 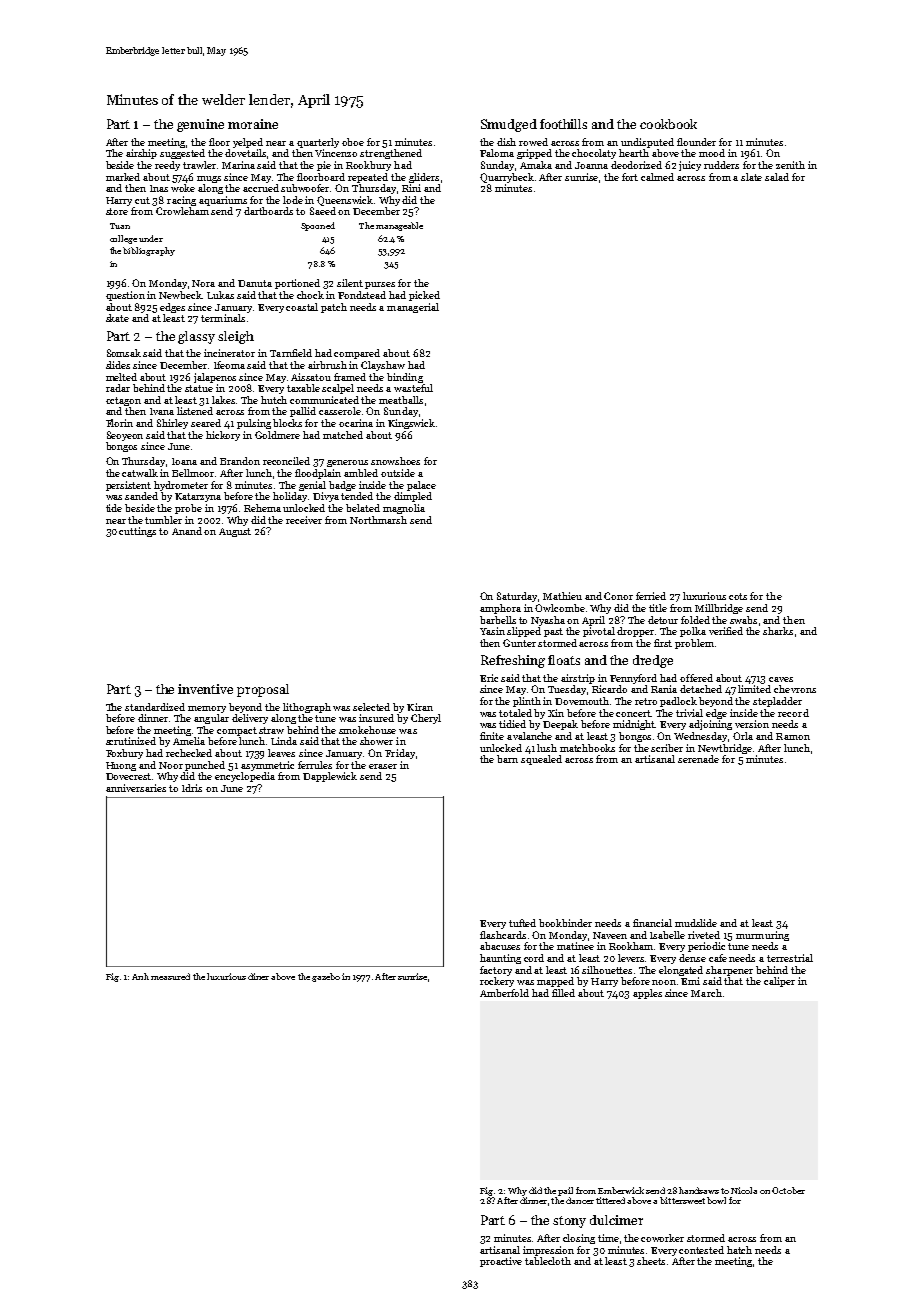 I want to click on cookbook, so click(x=668, y=124).
